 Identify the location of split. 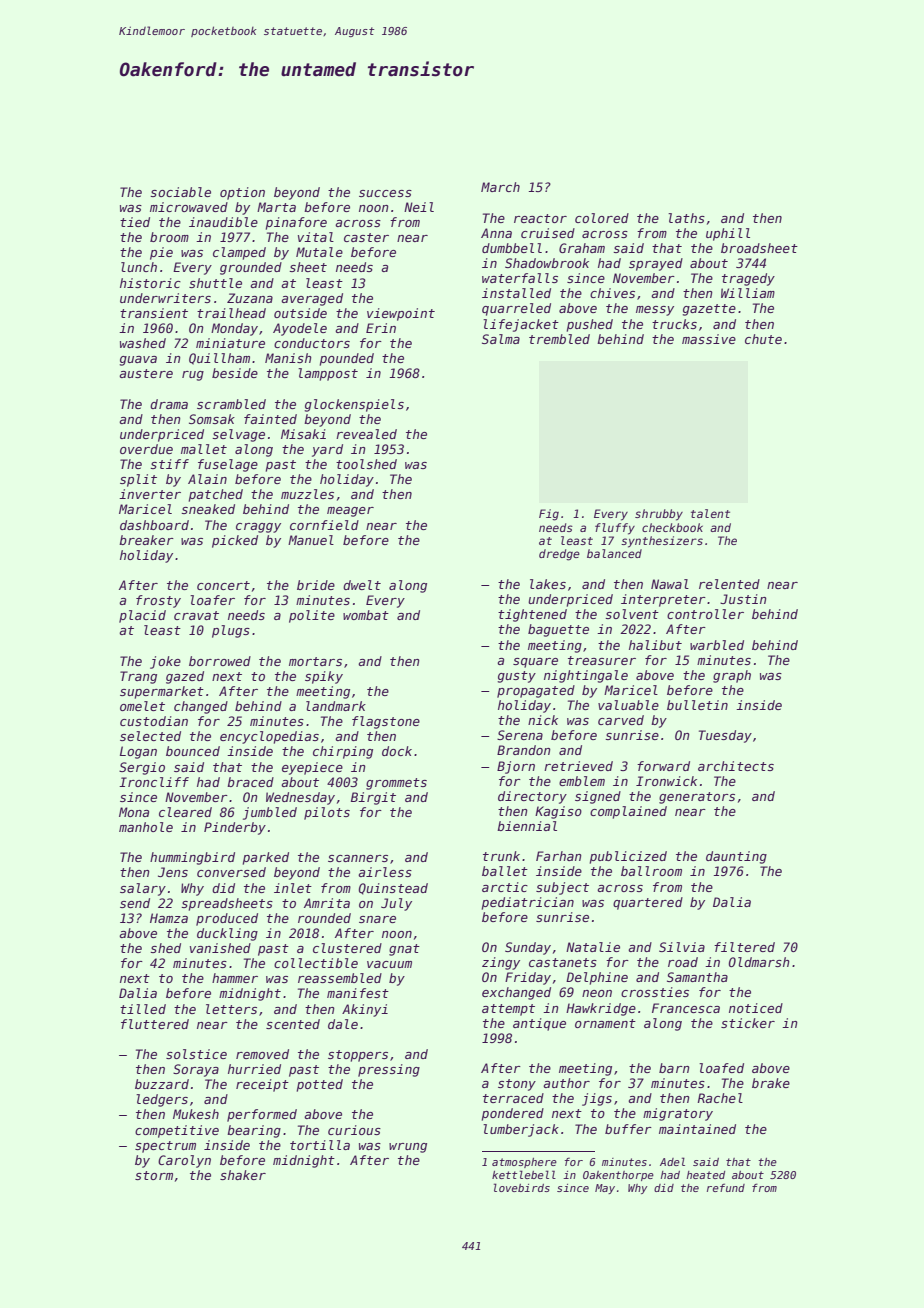
(138, 480).
